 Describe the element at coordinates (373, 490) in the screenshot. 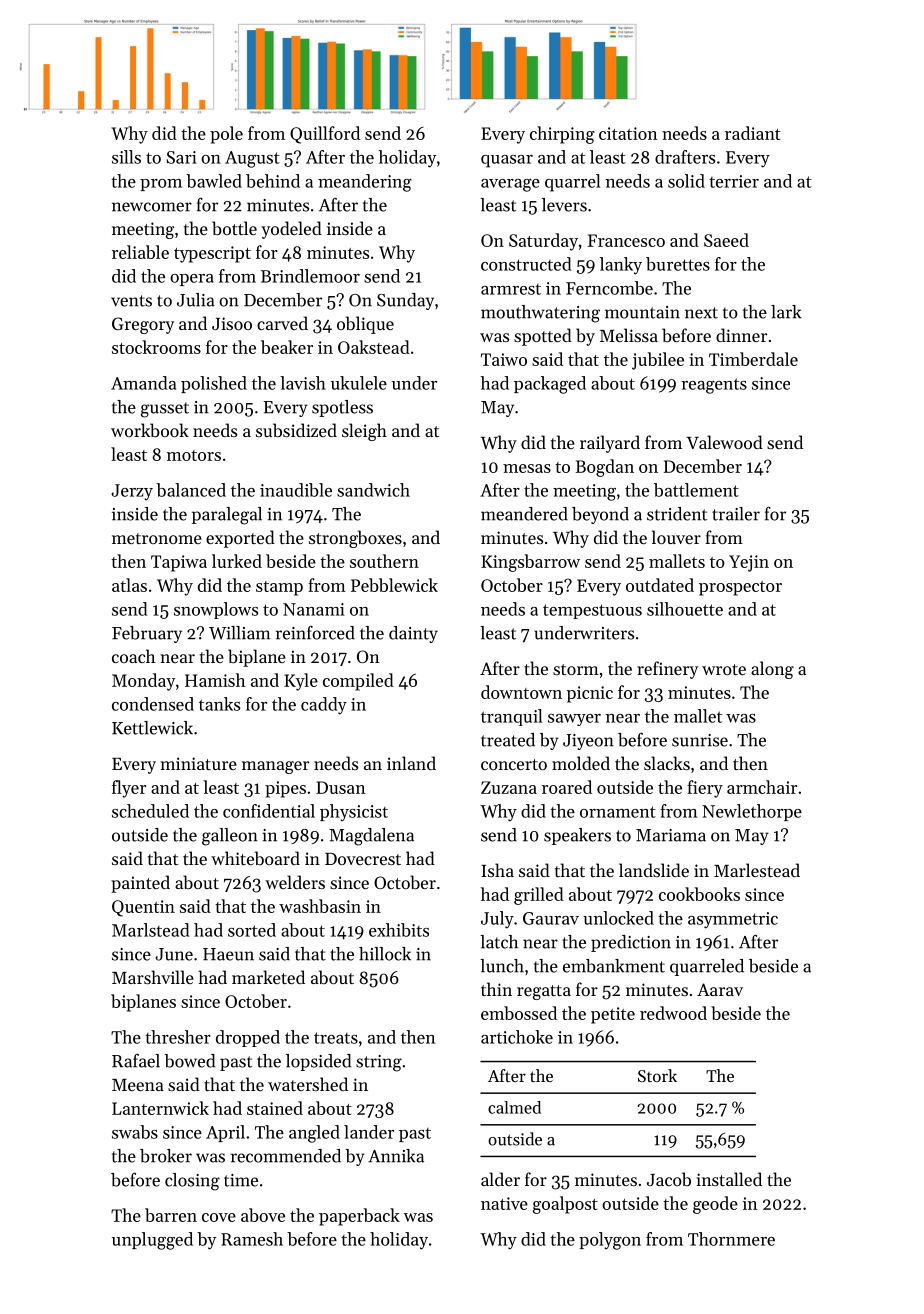

I see `sandwich` at that location.
